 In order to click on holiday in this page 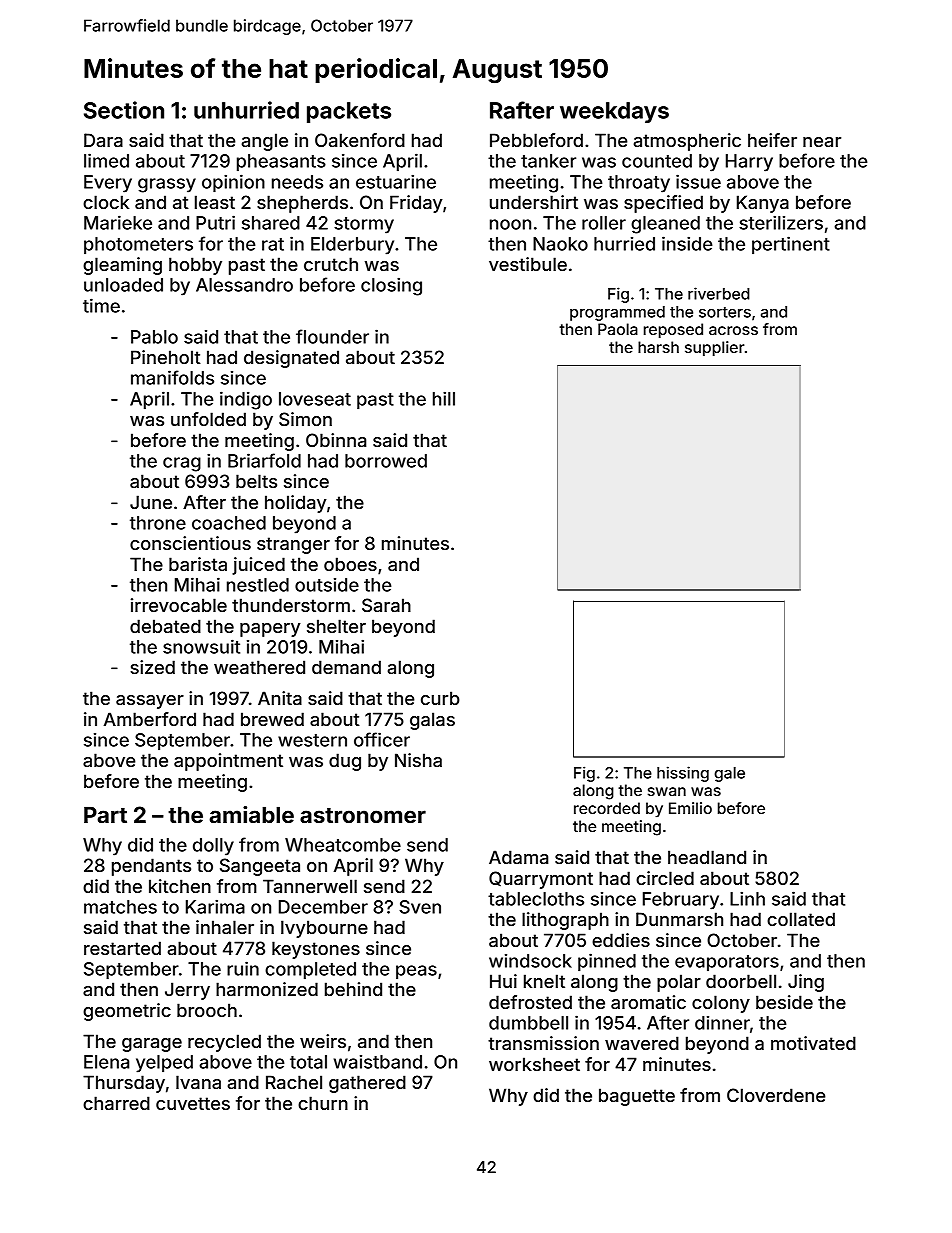, I will do `click(296, 504)`.
